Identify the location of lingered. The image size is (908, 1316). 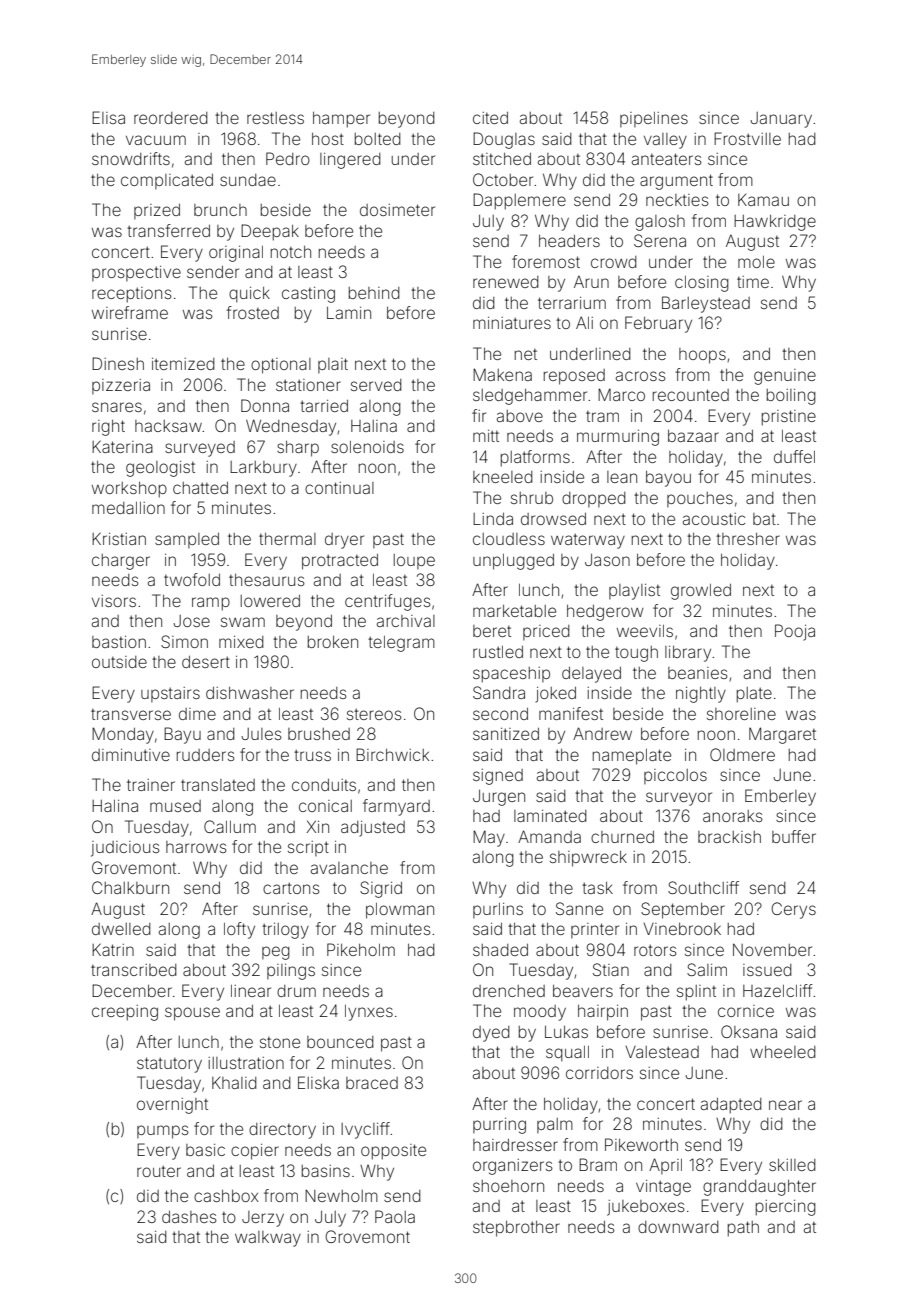
(350, 161).
